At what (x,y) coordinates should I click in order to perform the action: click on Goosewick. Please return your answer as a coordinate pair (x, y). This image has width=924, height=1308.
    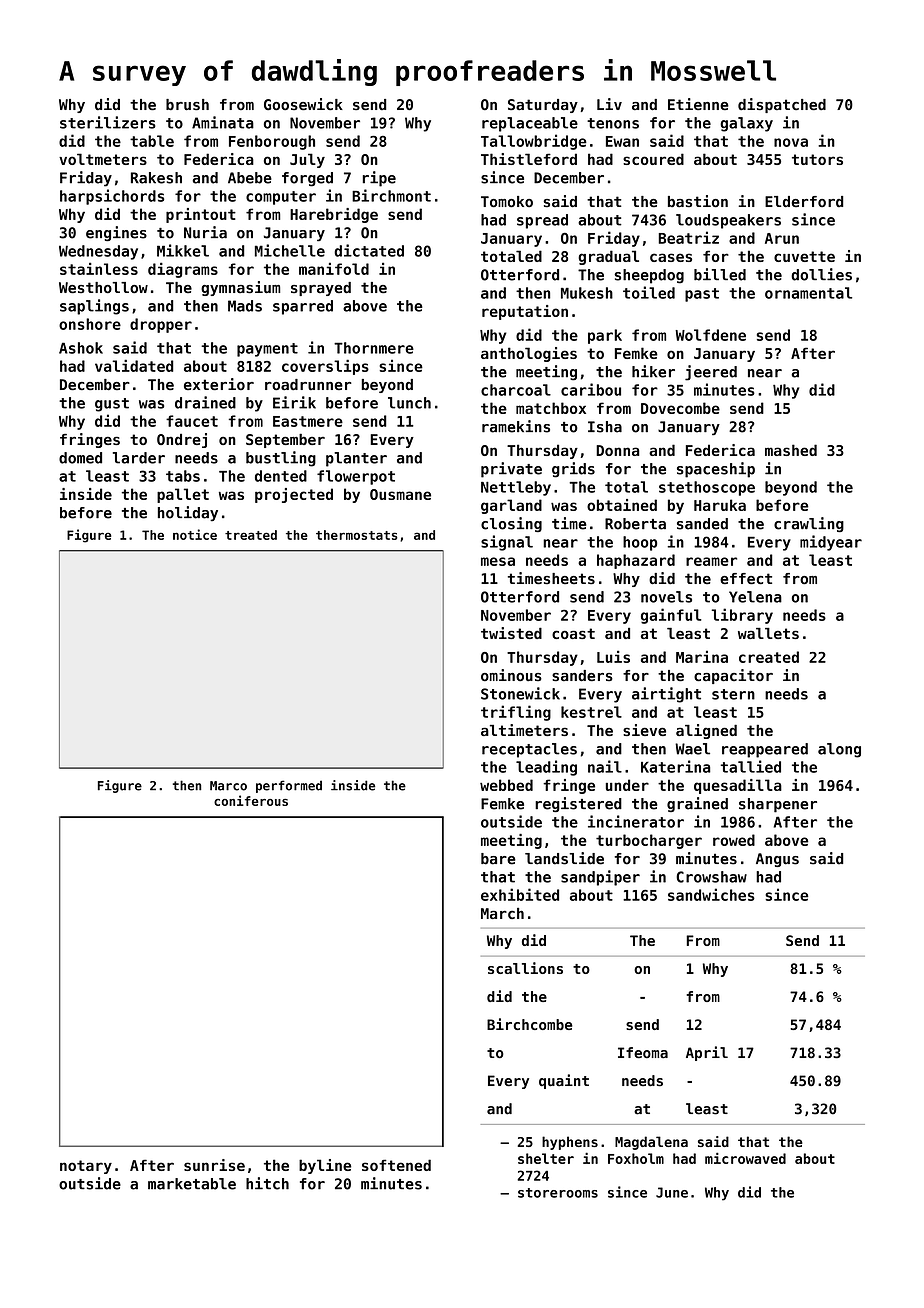
    Looking at the image, I should click on (303, 104).
